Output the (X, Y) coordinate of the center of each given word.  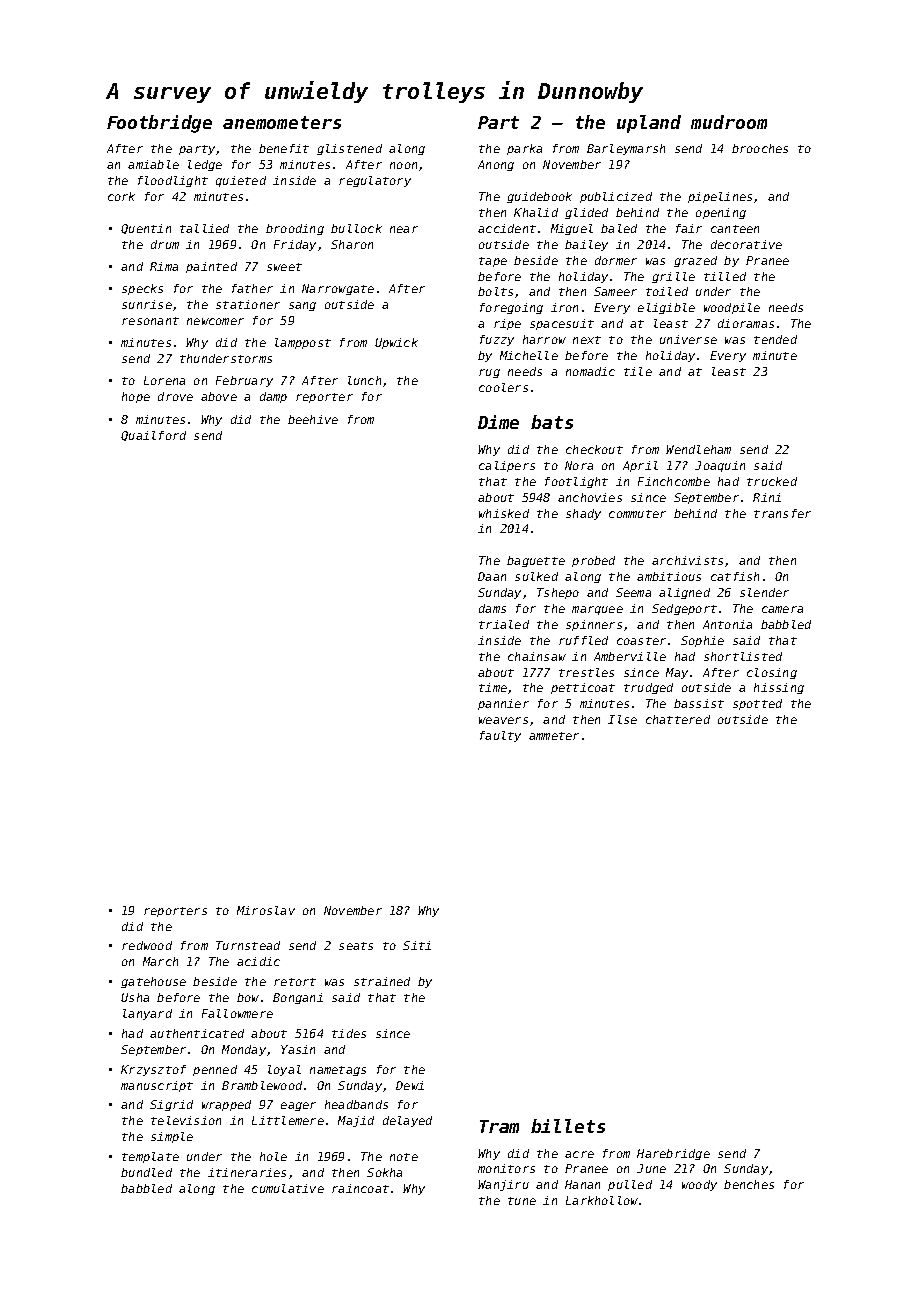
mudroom (729, 122)
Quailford (153, 436)
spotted (757, 704)
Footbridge (159, 124)
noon (403, 165)
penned (215, 1070)
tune (522, 1201)
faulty (500, 736)
